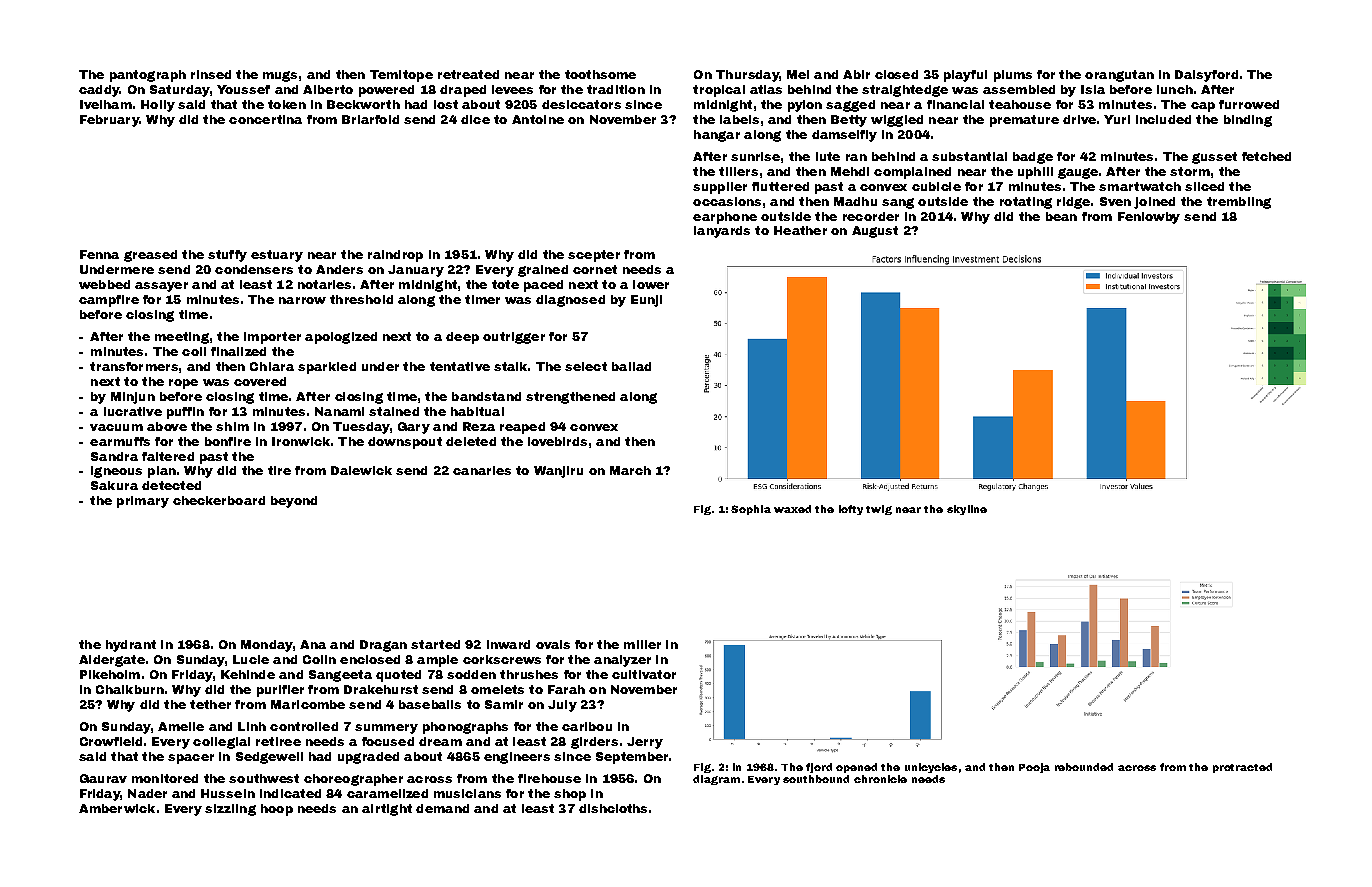 This screenshot has height=887, width=1372. What do you see at coordinates (631, 366) in the screenshot?
I see `ballad` at bounding box center [631, 366].
